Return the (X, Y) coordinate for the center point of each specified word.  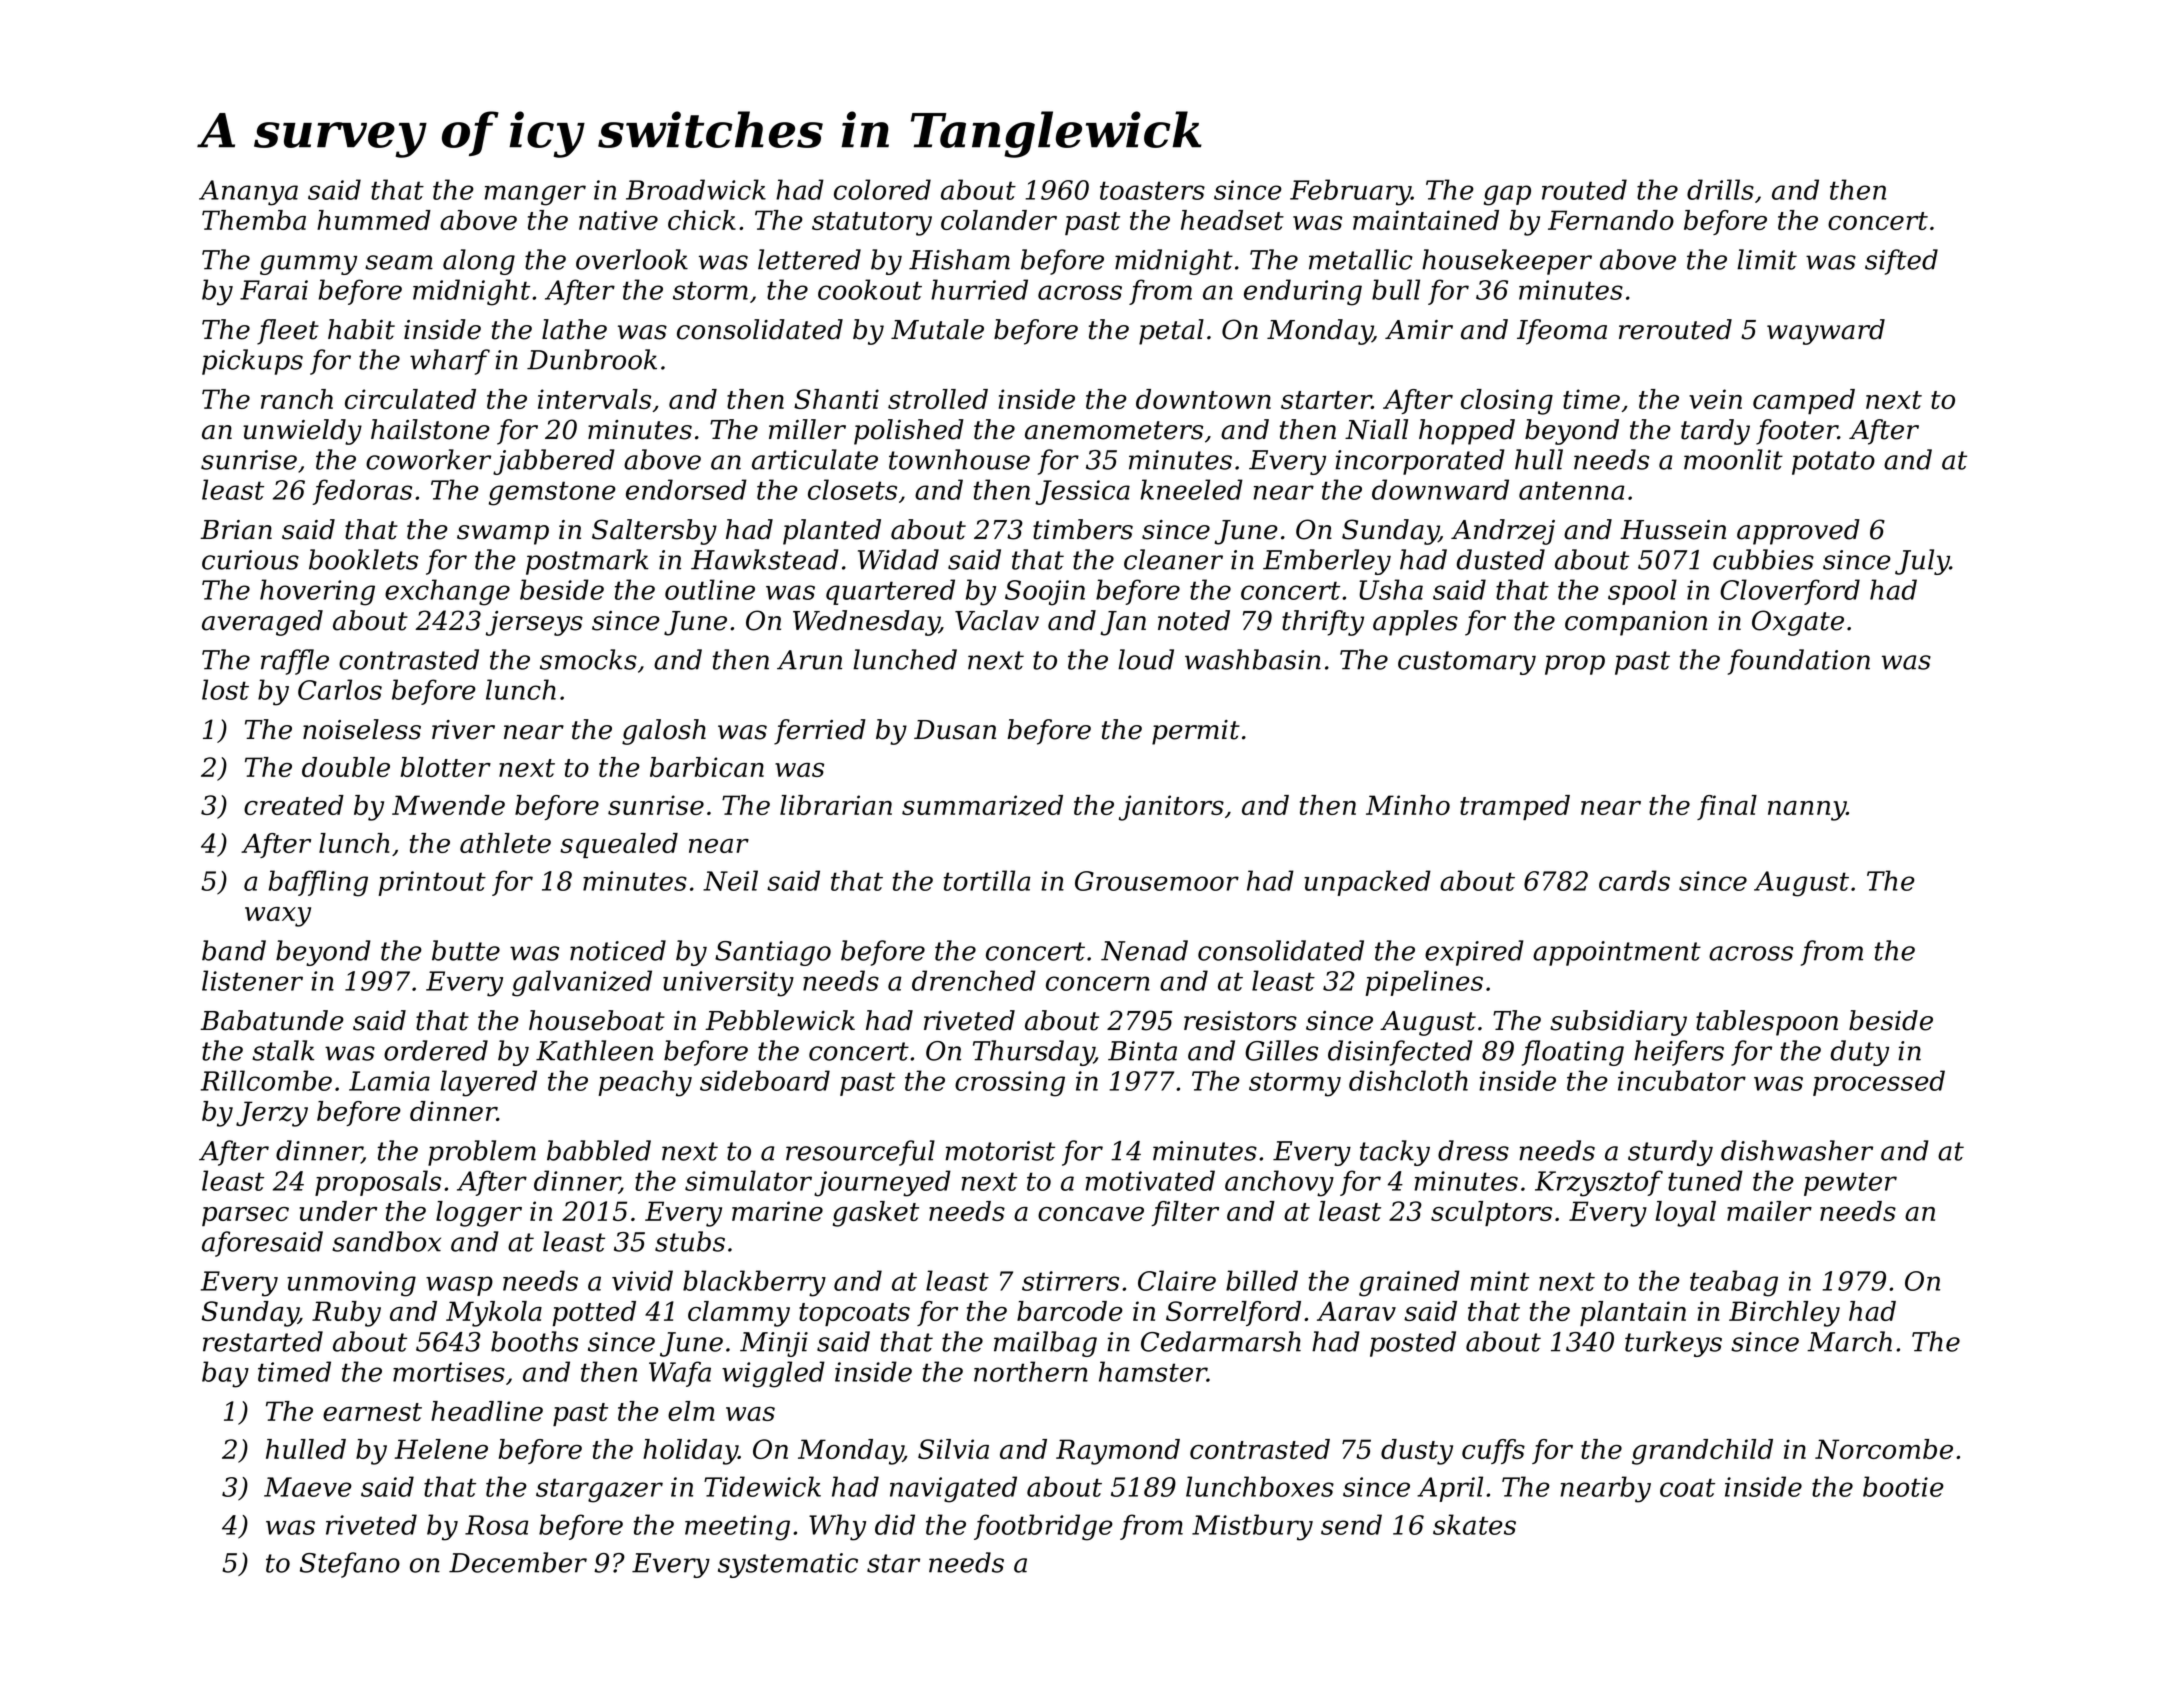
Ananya (248, 193)
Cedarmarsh (1221, 1341)
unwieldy (302, 432)
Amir (1419, 329)
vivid (642, 1280)
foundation (1799, 662)
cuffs (1493, 1451)
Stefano (350, 1565)
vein (1715, 399)
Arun (809, 660)
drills (1720, 189)
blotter (446, 767)
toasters (1152, 190)
